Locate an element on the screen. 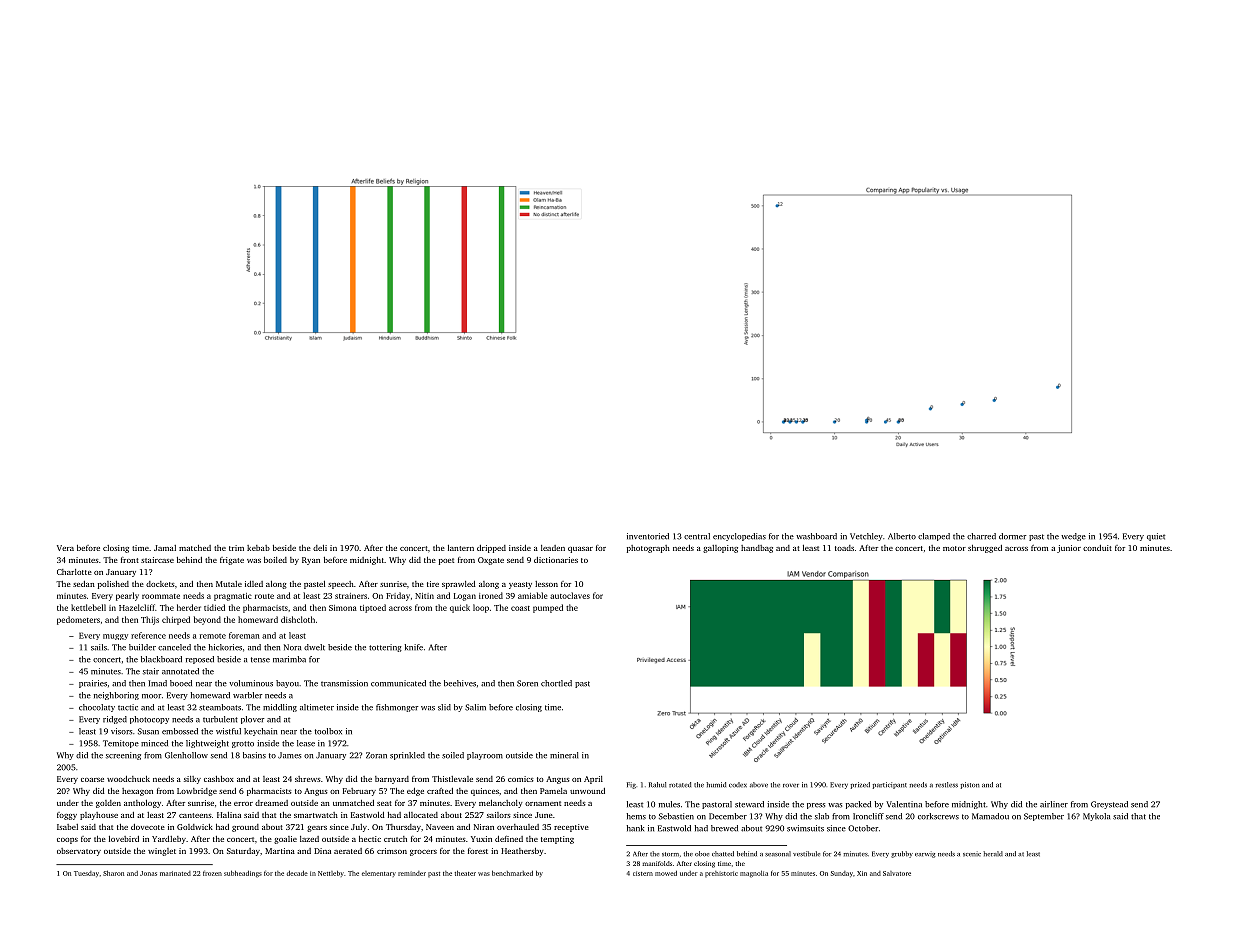  deli is located at coordinates (320, 548).
